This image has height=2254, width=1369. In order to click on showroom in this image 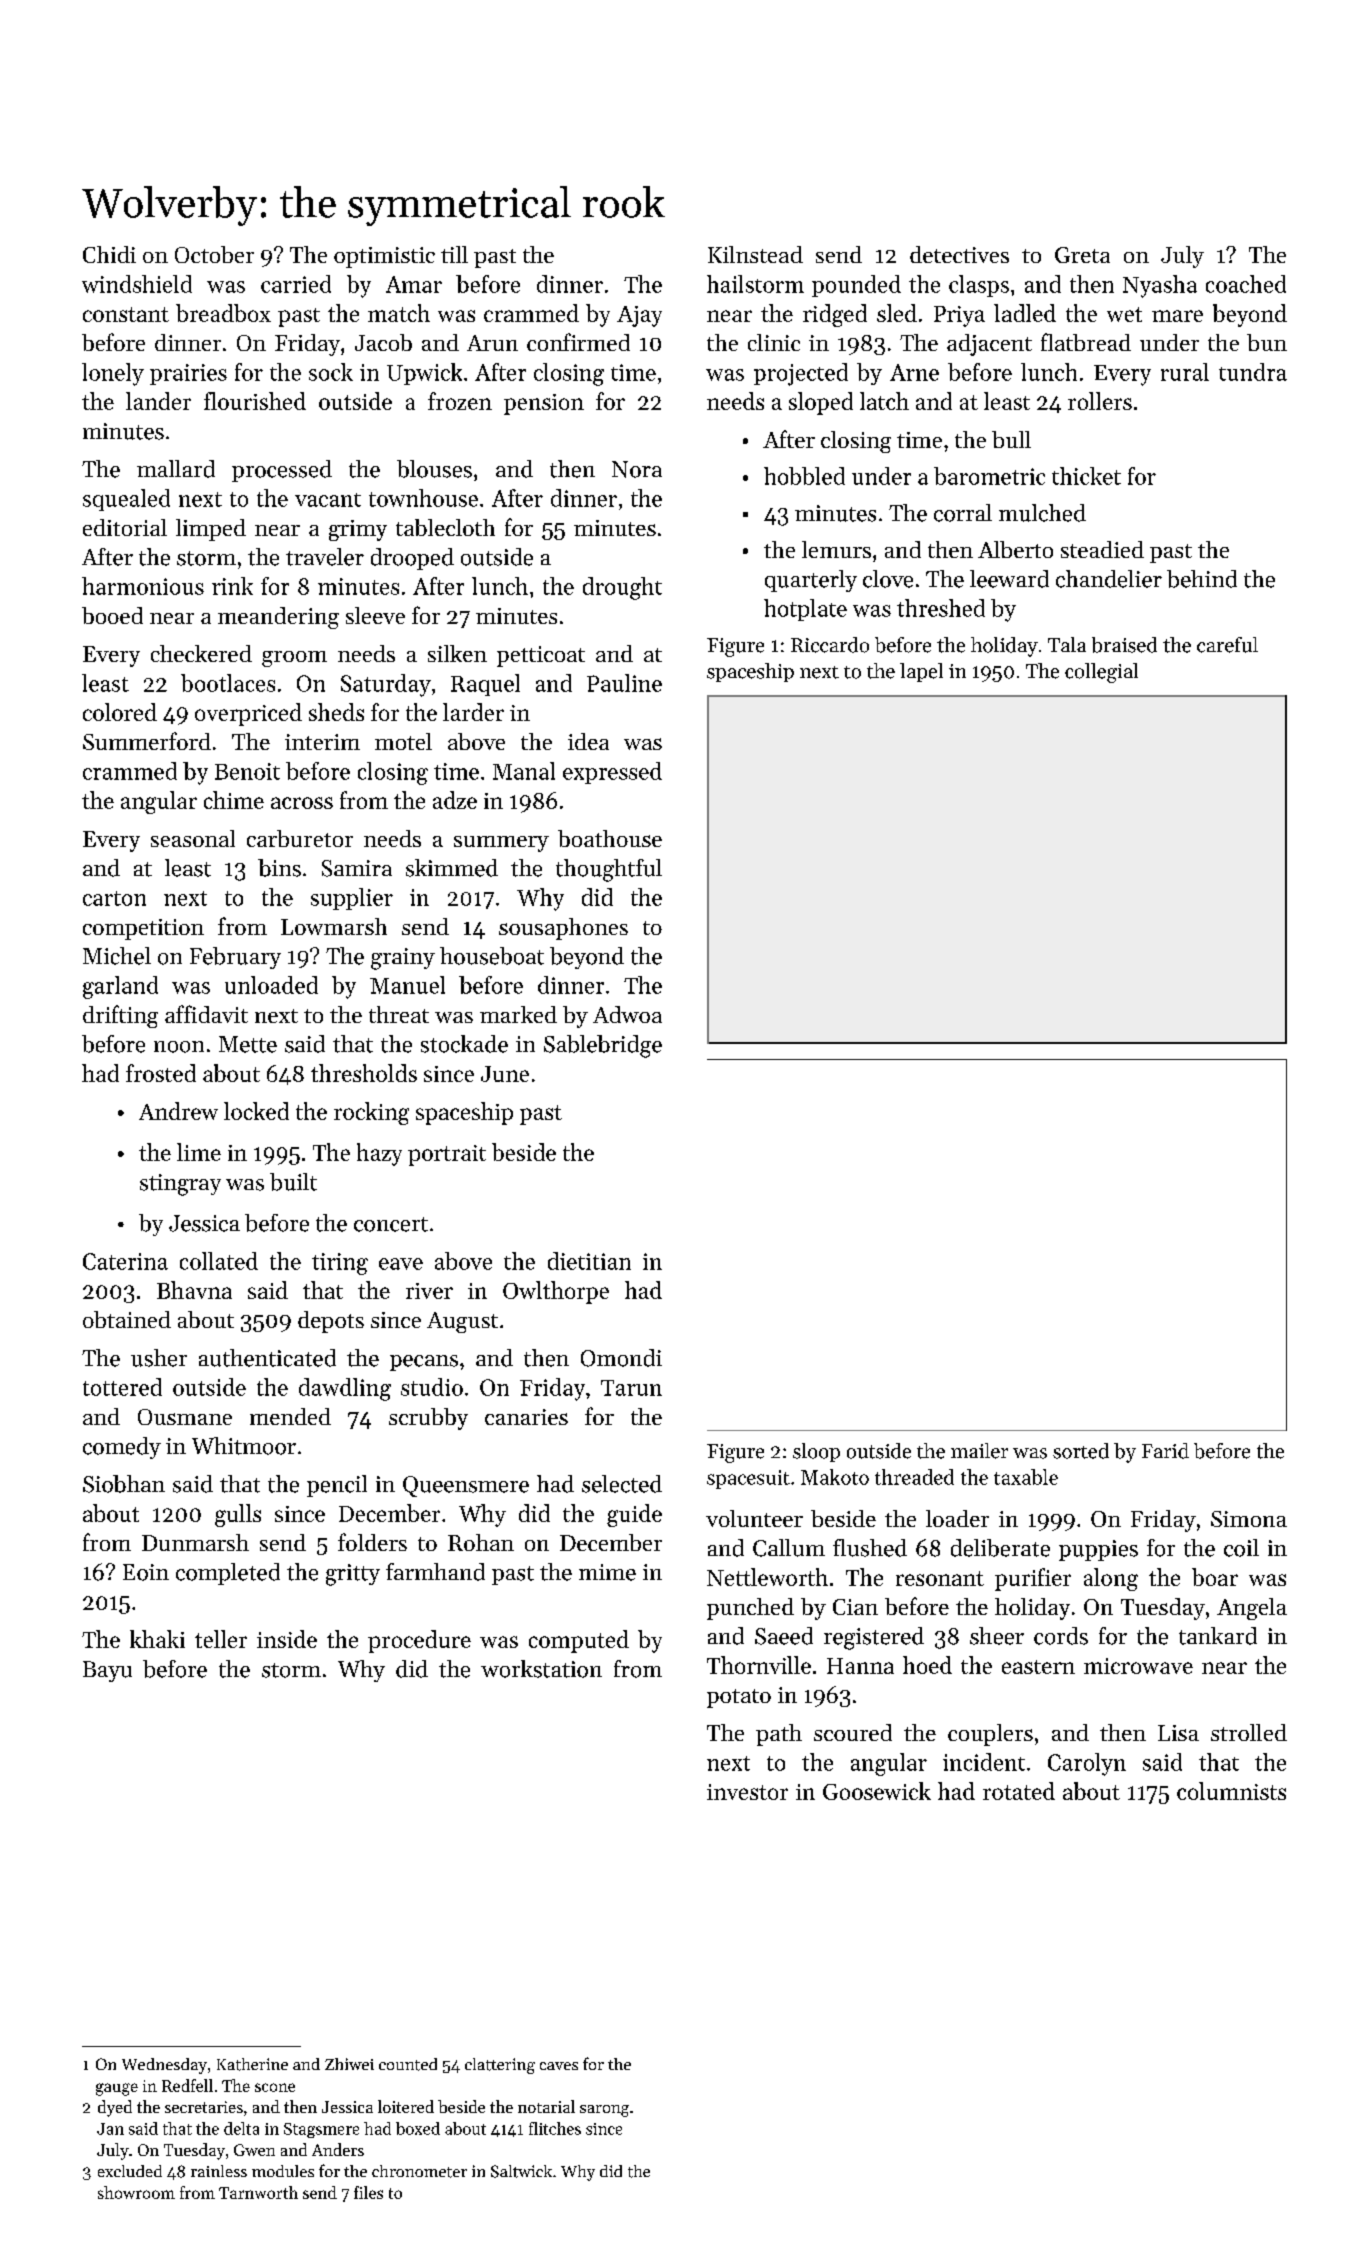, I will do `click(136, 2192)`.
